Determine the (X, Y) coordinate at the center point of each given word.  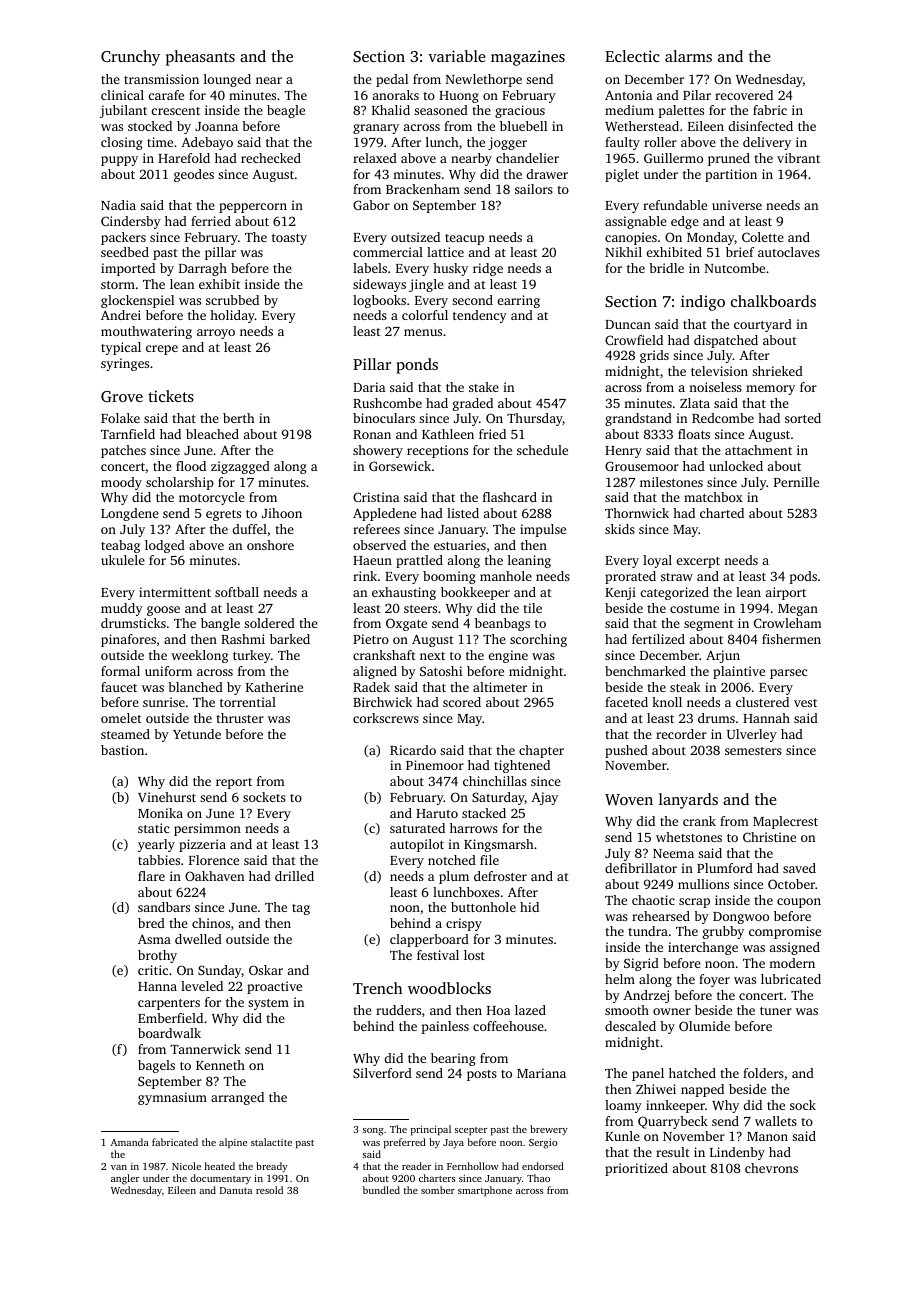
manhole (506, 576)
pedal (392, 80)
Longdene (130, 514)
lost (474, 955)
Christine (769, 837)
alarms (688, 56)
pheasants (200, 58)
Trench (378, 988)
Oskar (266, 970)
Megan (798, 610)
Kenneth (220, 1065)
